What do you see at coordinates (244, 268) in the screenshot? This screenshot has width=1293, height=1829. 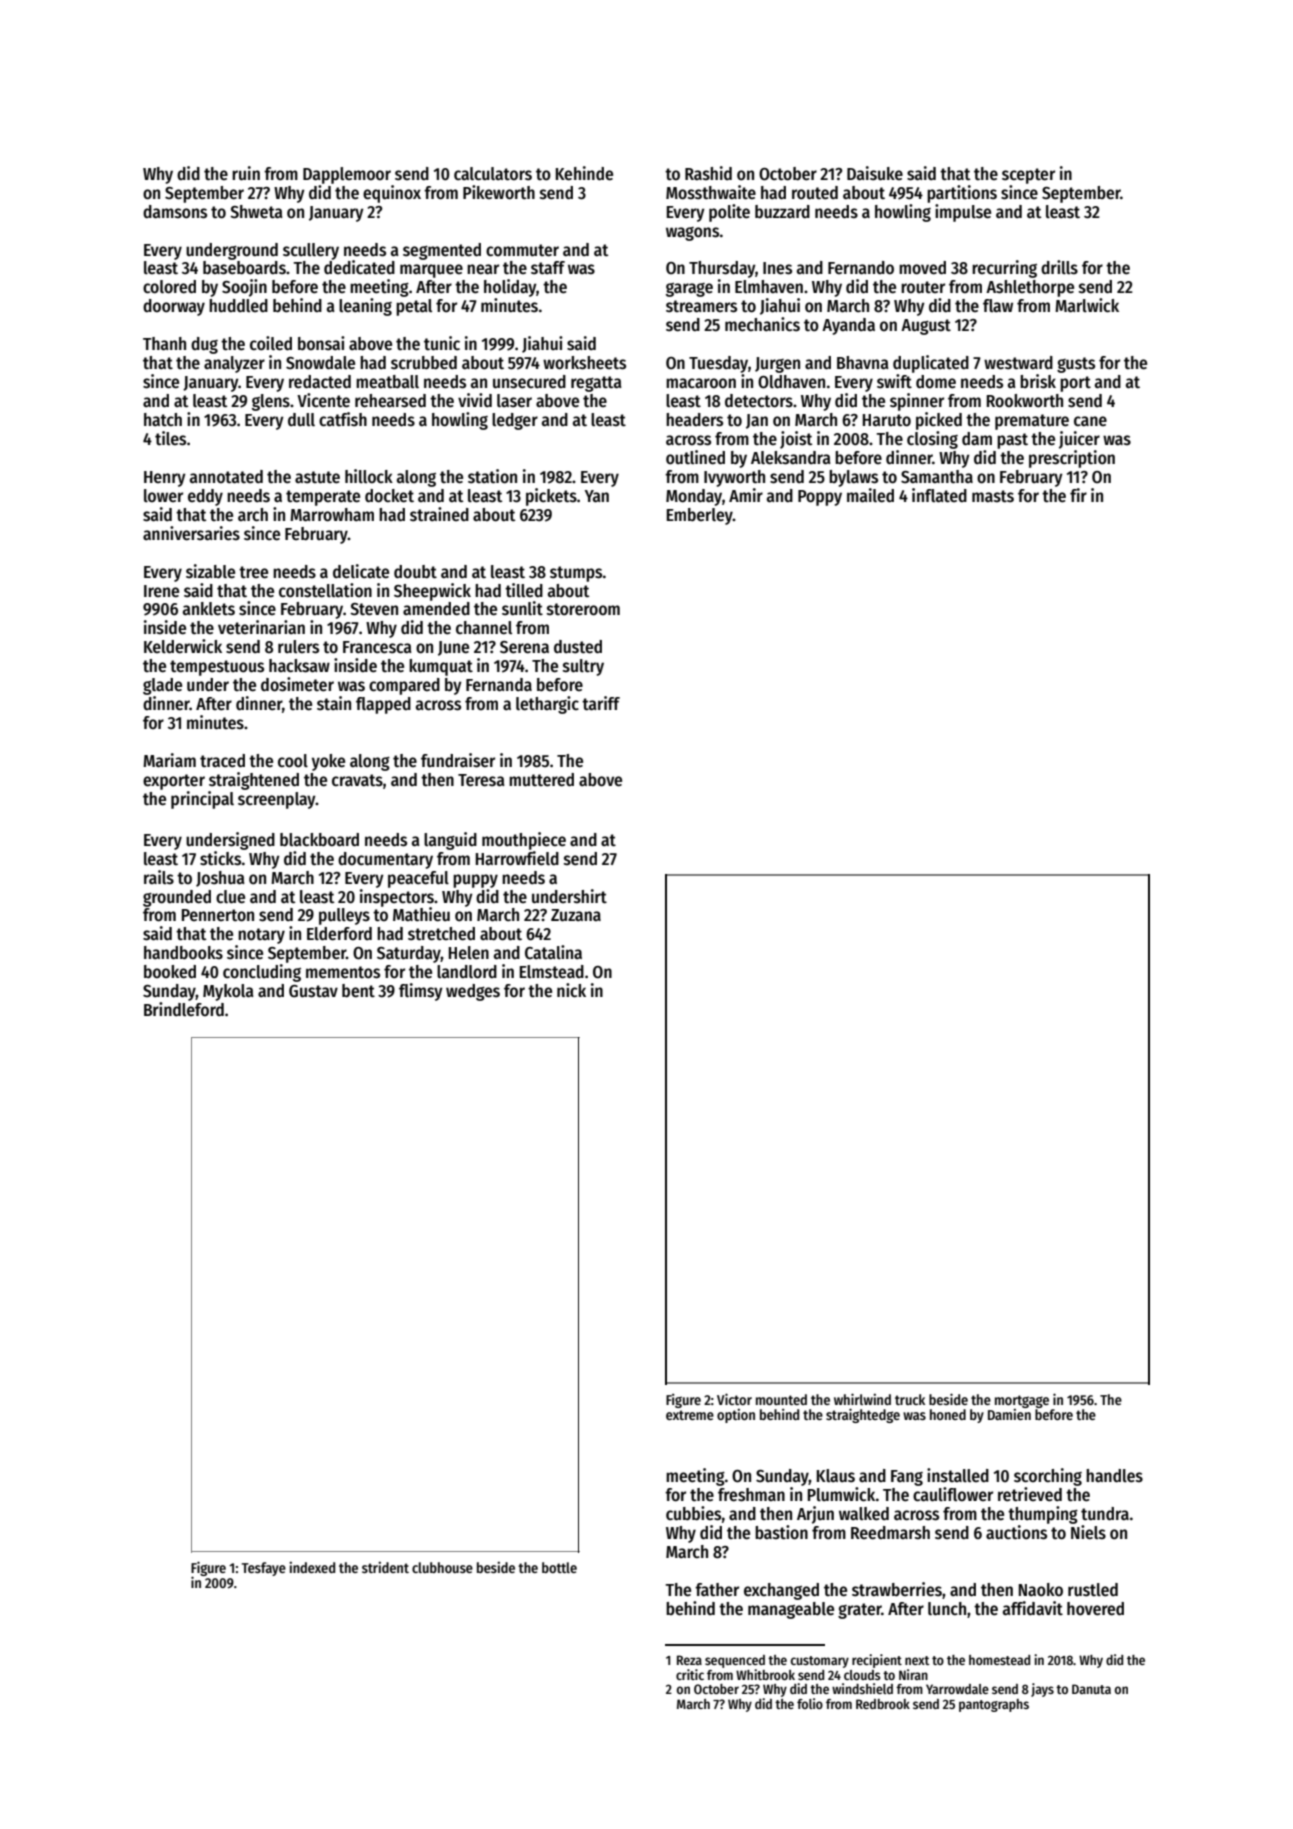 I see `baseboards` at bounding box center [244, 268].
